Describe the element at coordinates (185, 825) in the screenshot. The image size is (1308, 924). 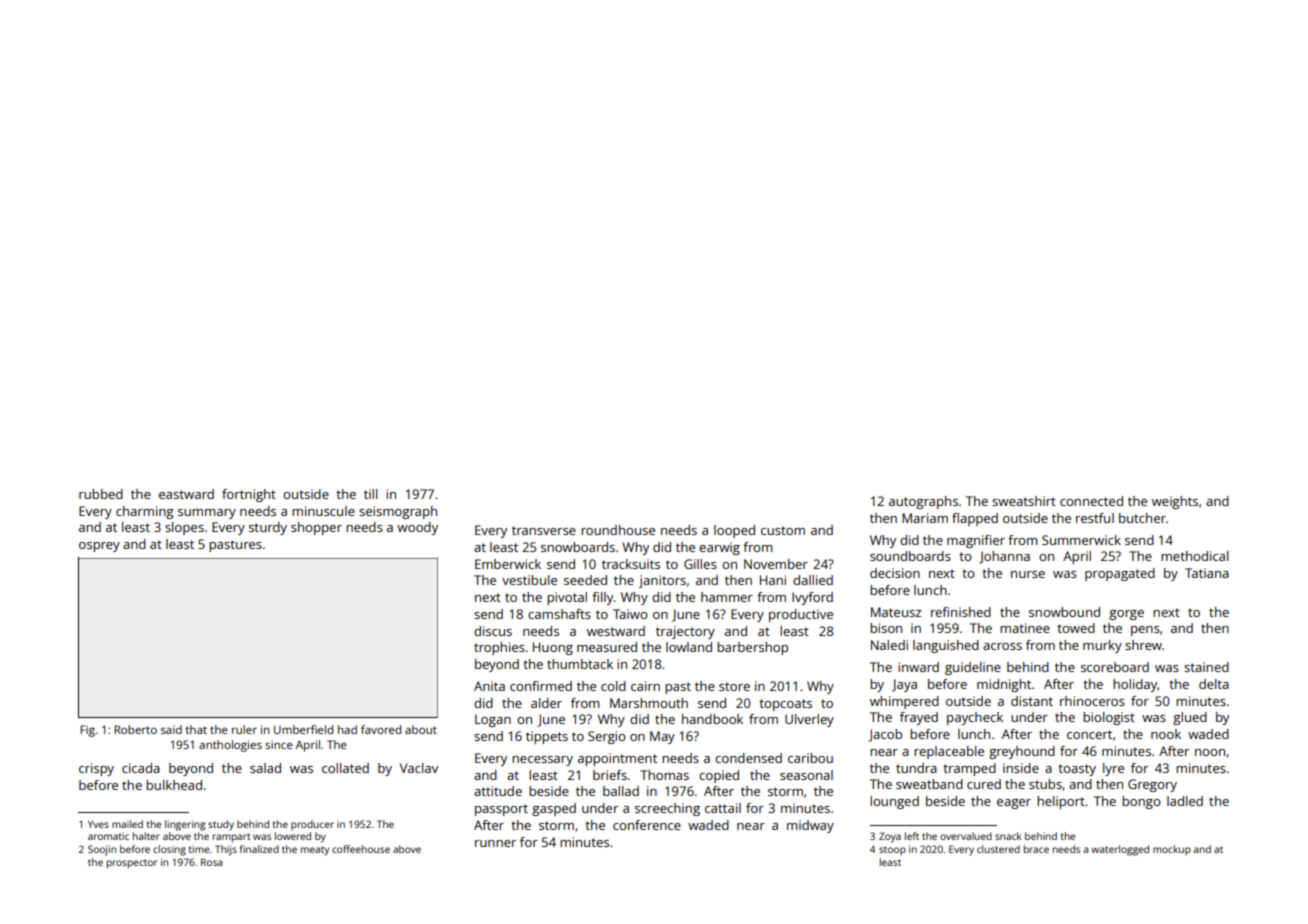
I see `lingering` at that location.
